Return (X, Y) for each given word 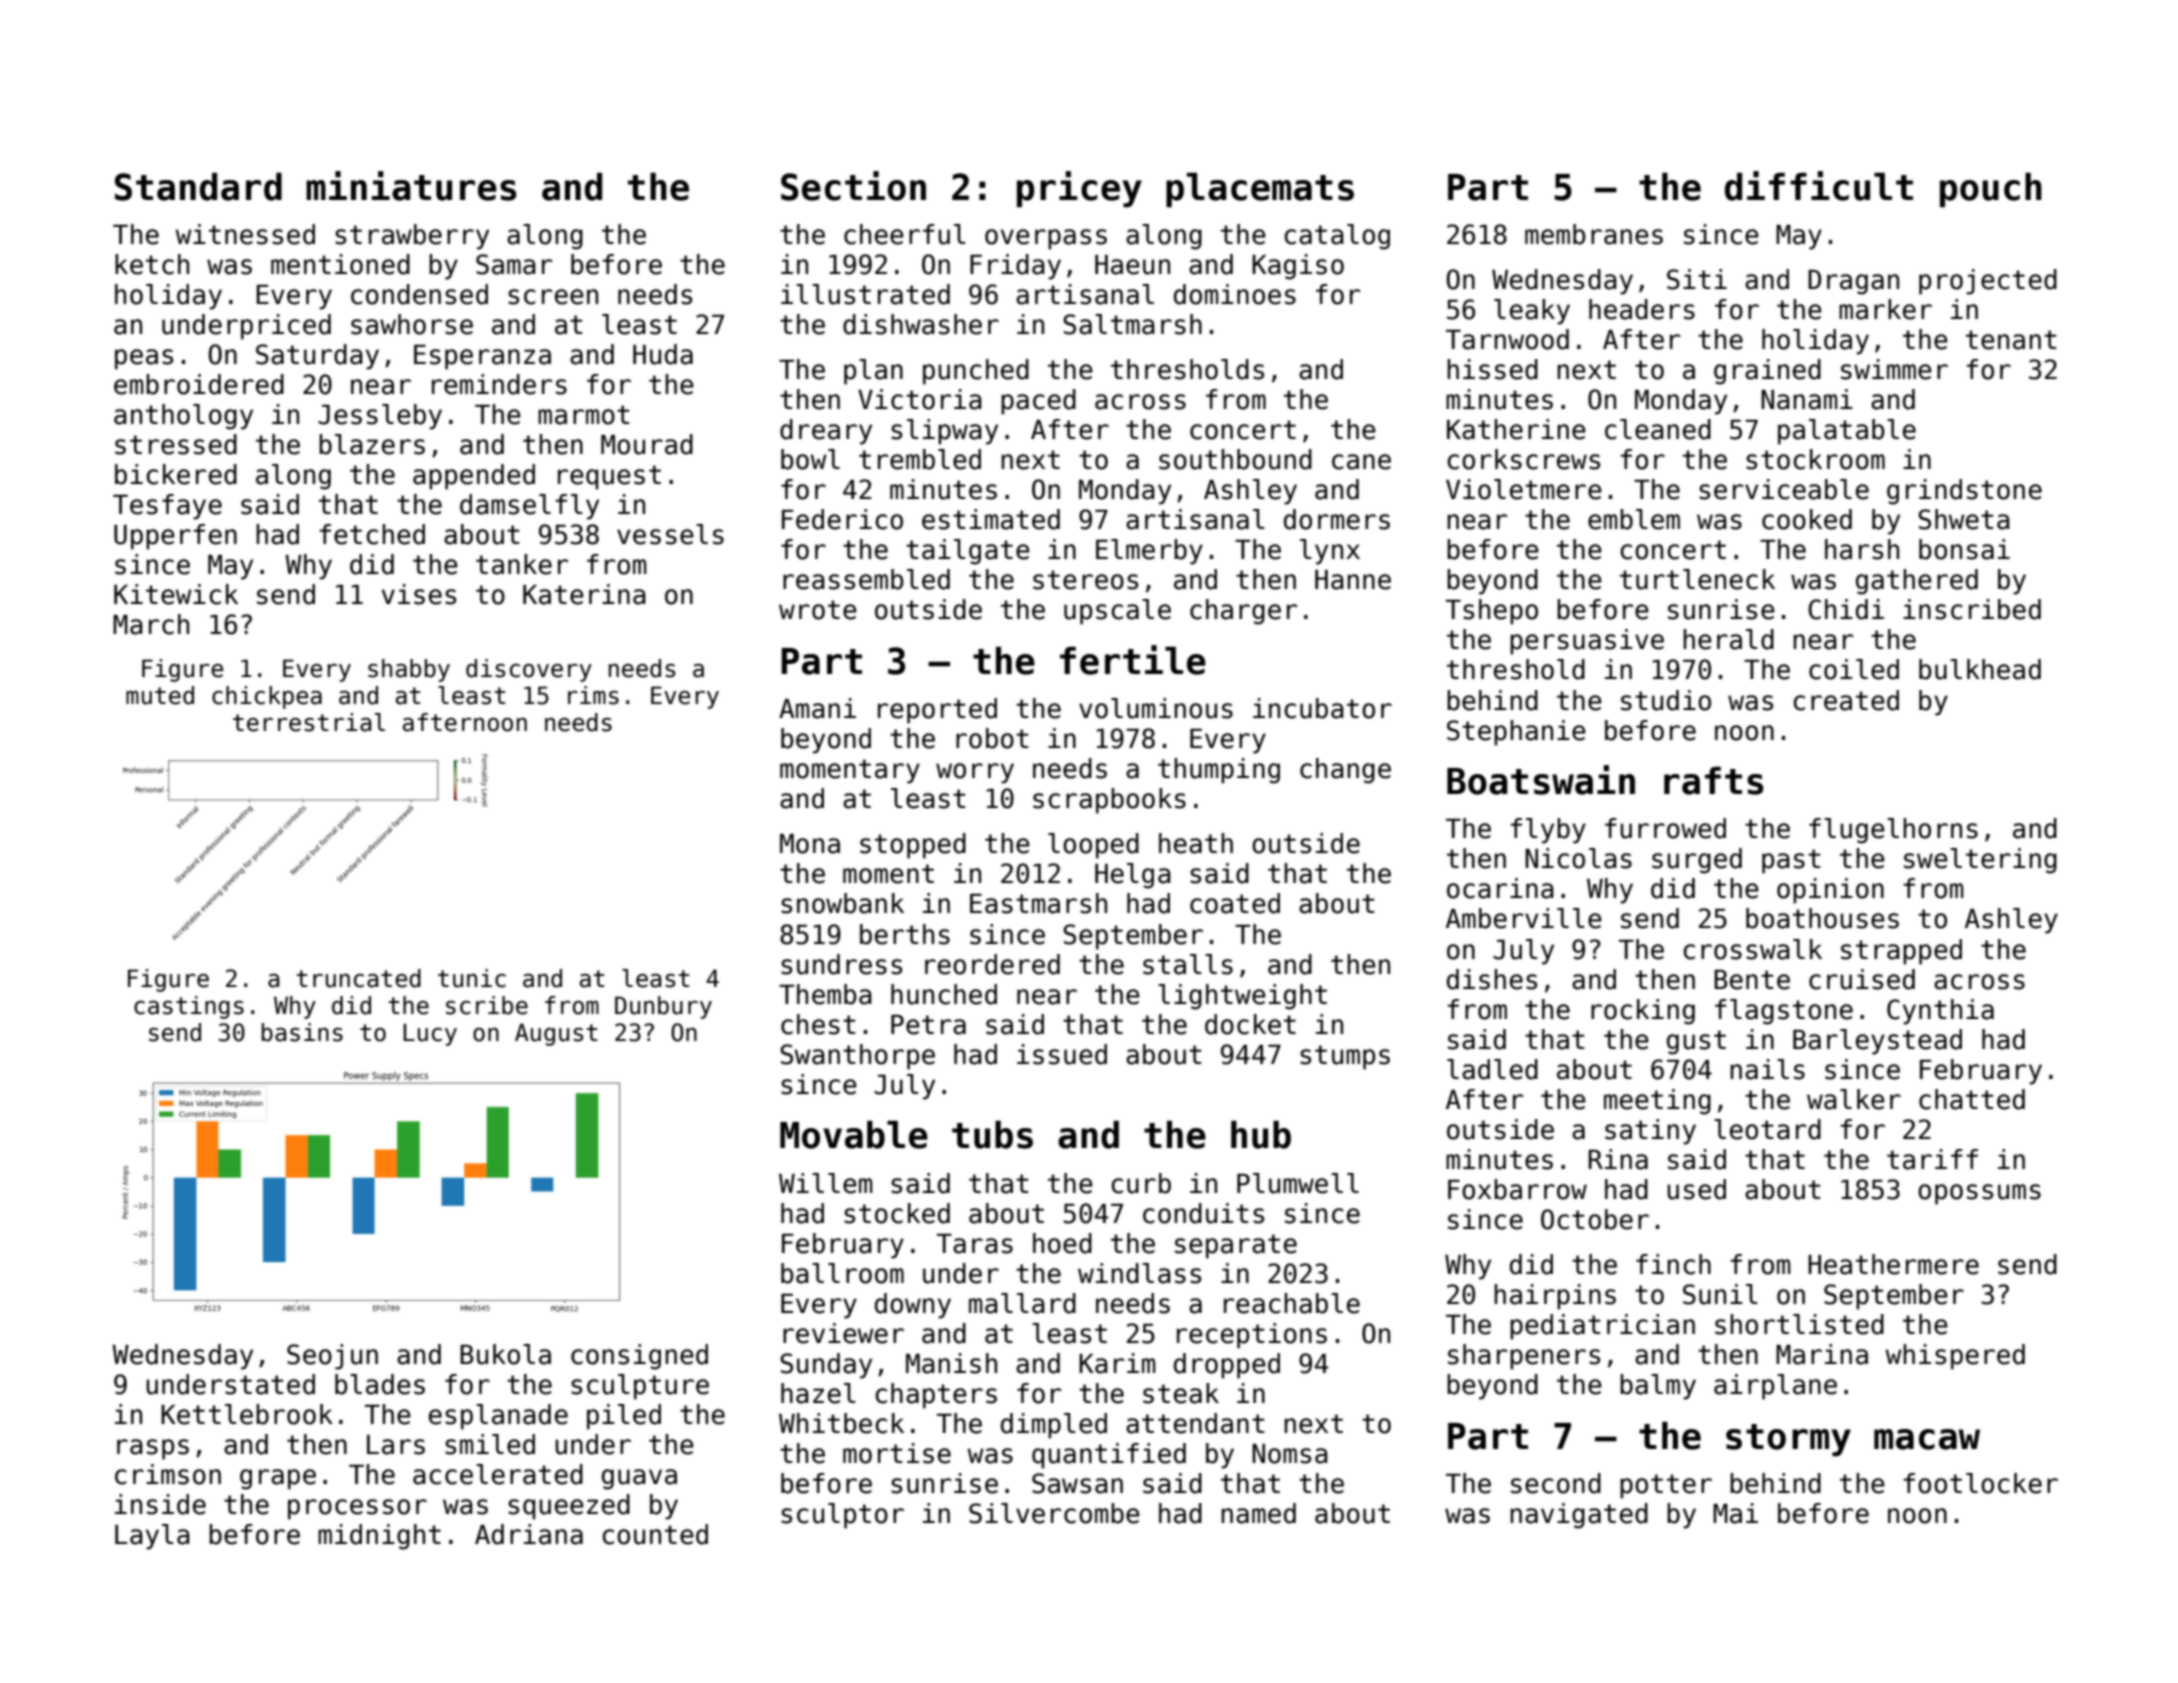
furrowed (1665, 828)
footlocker (1980, 1483)
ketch (152, 264)
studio (1666, 700)
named (1258, 1513)
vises (419, 594)
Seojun (332, 1357)
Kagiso (1298, 267)
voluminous (1156, 708)
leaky (1532, 312)
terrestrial (309, 722)
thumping (1219, 771)
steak (1181, 1393)
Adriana (529, 1534)
